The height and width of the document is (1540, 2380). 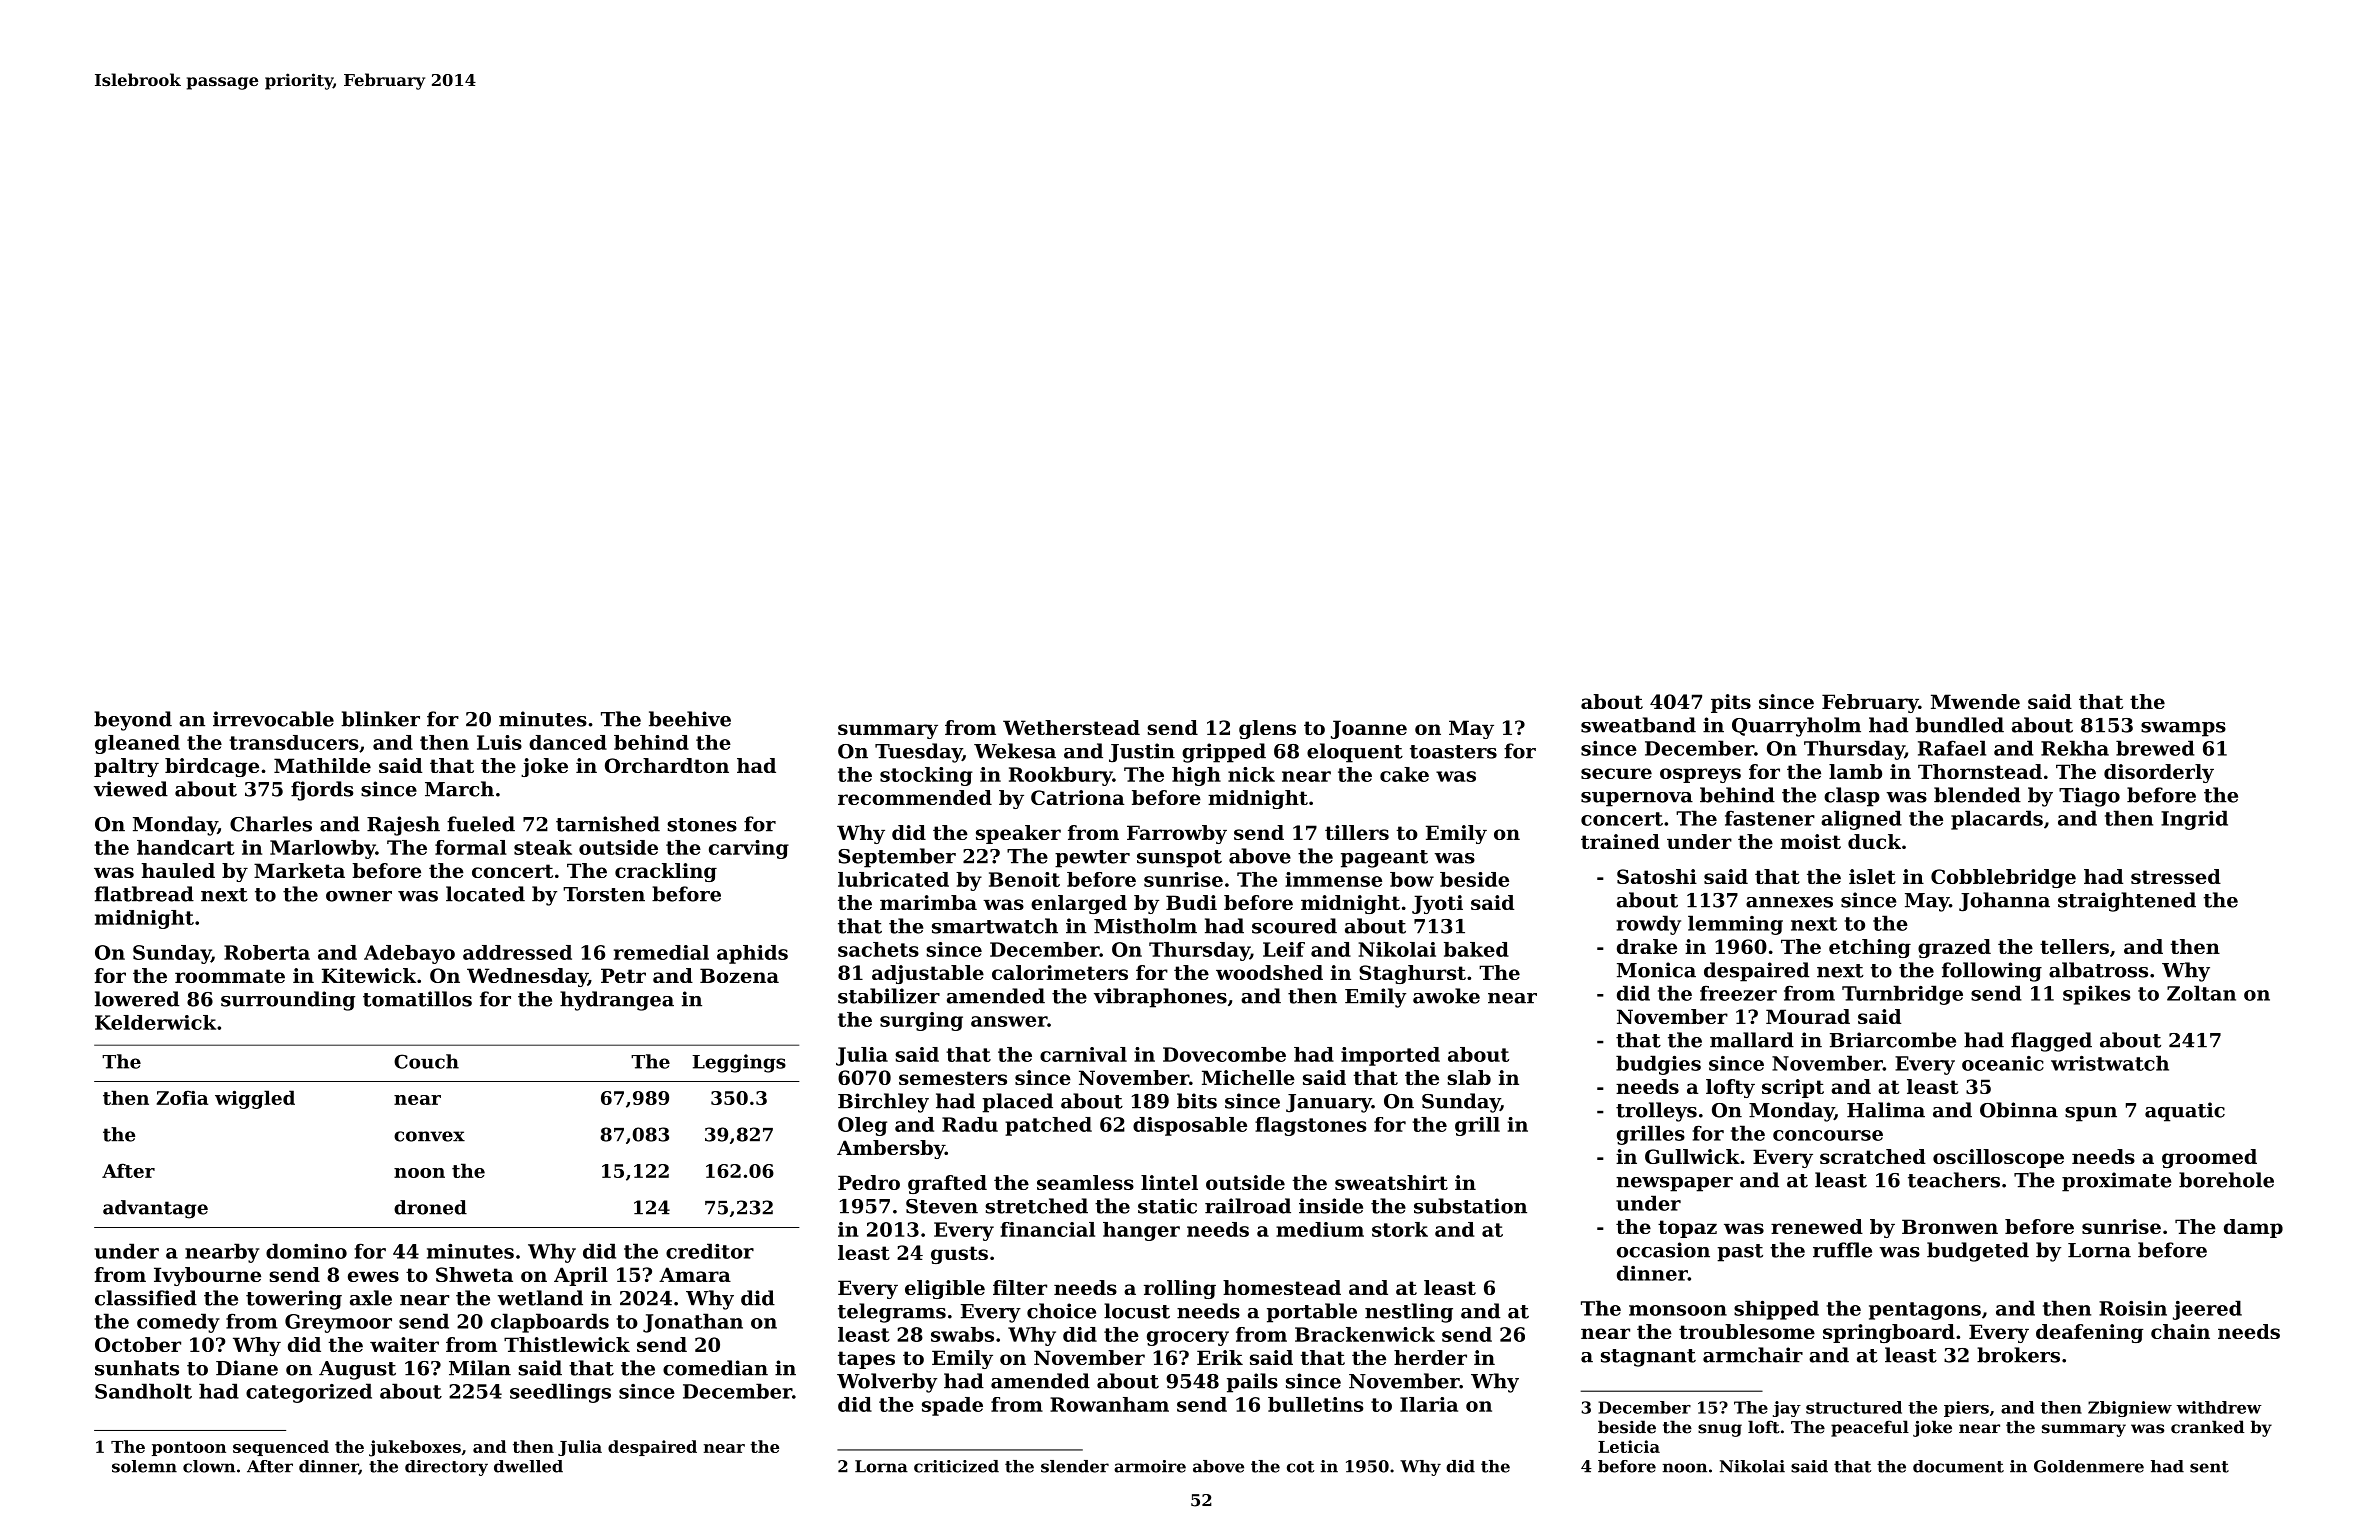 What do you see at coordinates (1620, 841) in the document?
I see `trained` at bounding box center [1620, 841].
